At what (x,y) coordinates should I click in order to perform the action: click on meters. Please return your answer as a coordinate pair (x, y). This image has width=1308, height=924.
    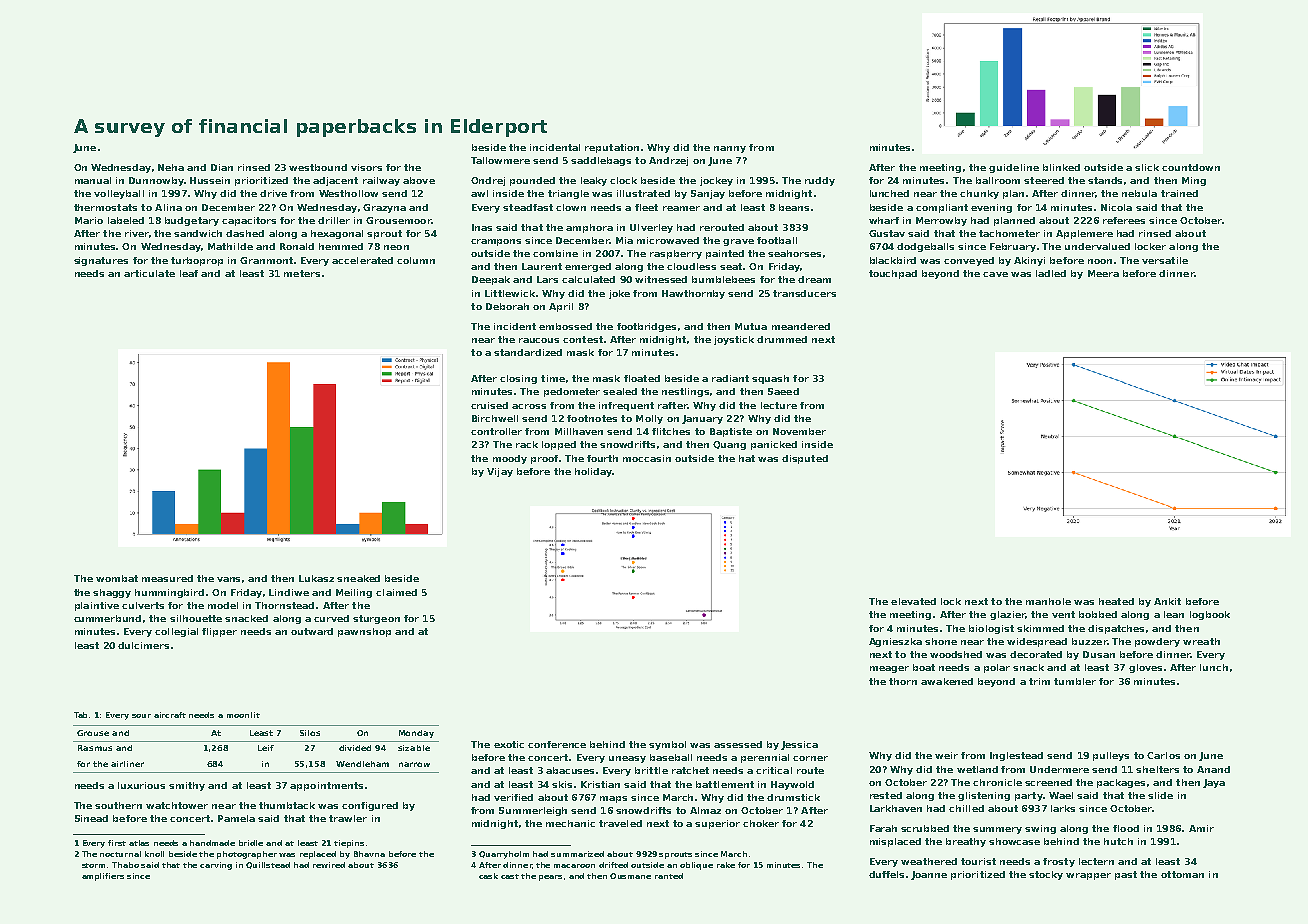
    Looking at the image, I should click on (302, 273).
